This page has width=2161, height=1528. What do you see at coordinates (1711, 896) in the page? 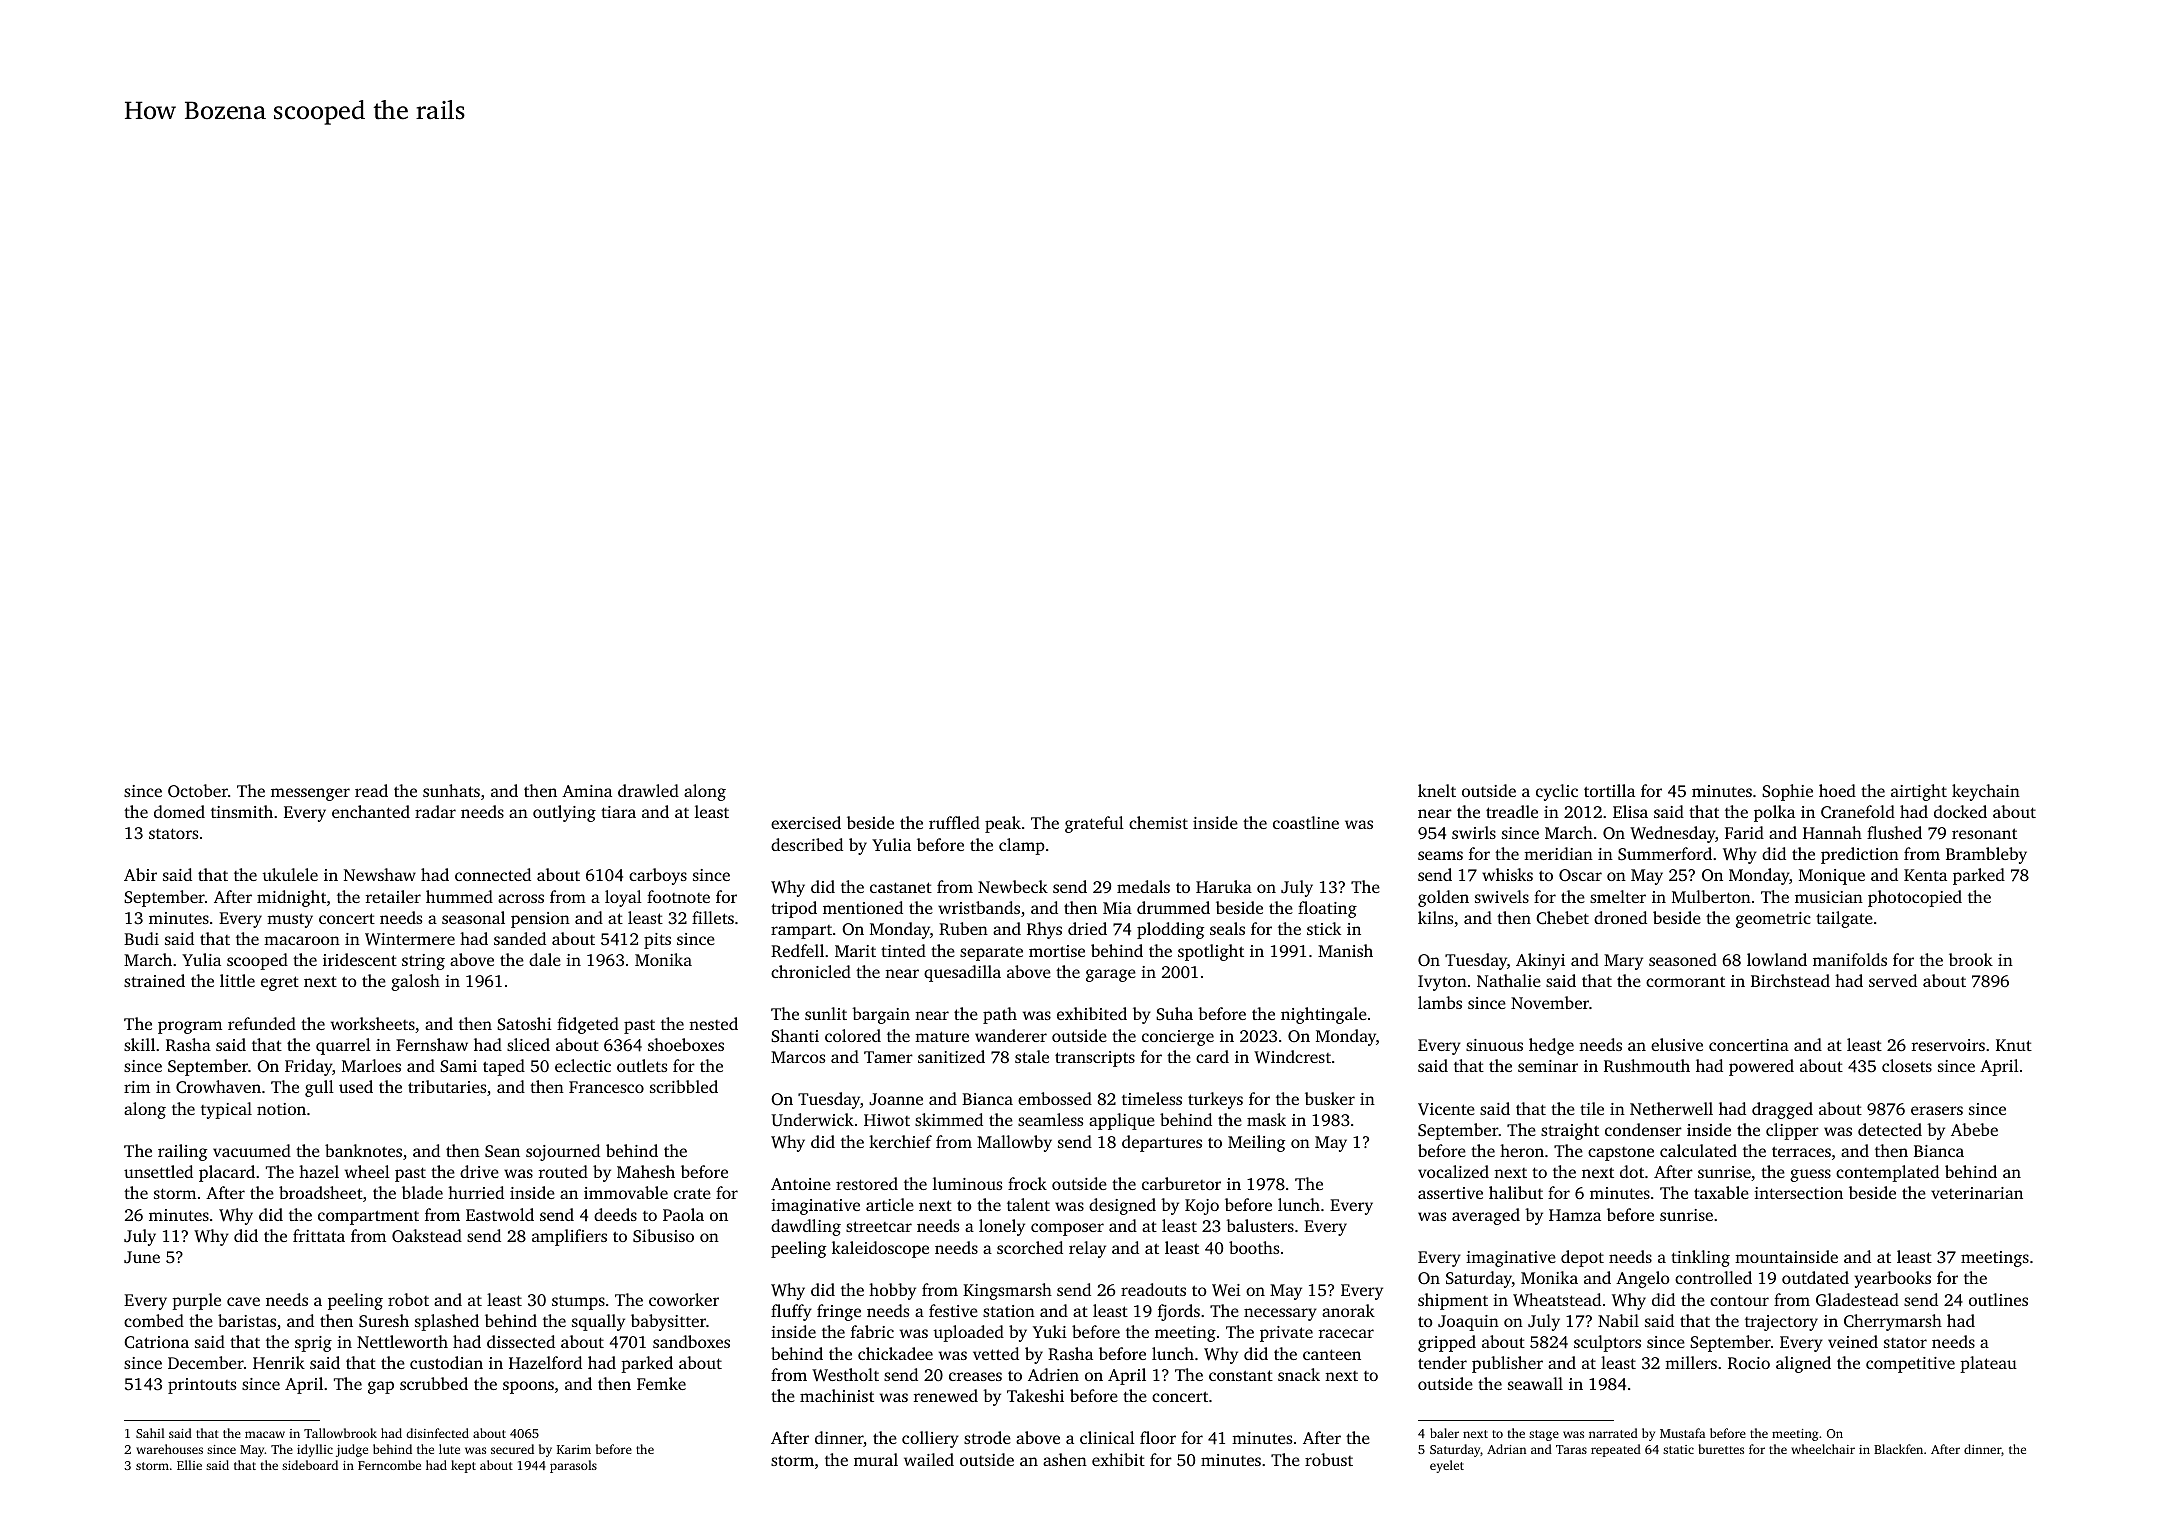
I see `Mulberton` at bounding box center [1711, 896].
